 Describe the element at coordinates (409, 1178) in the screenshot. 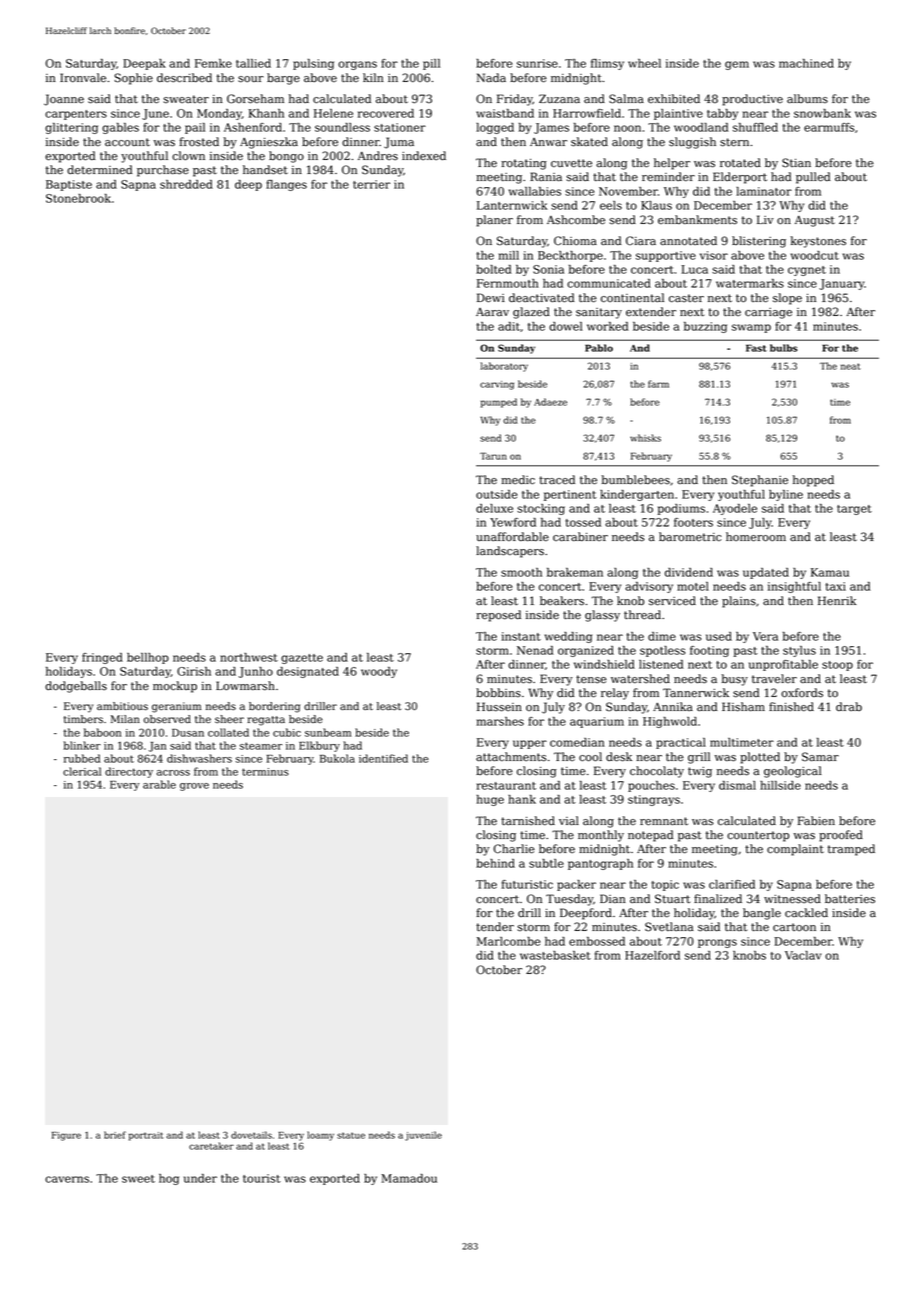

I see `Mamadou` at that location.
